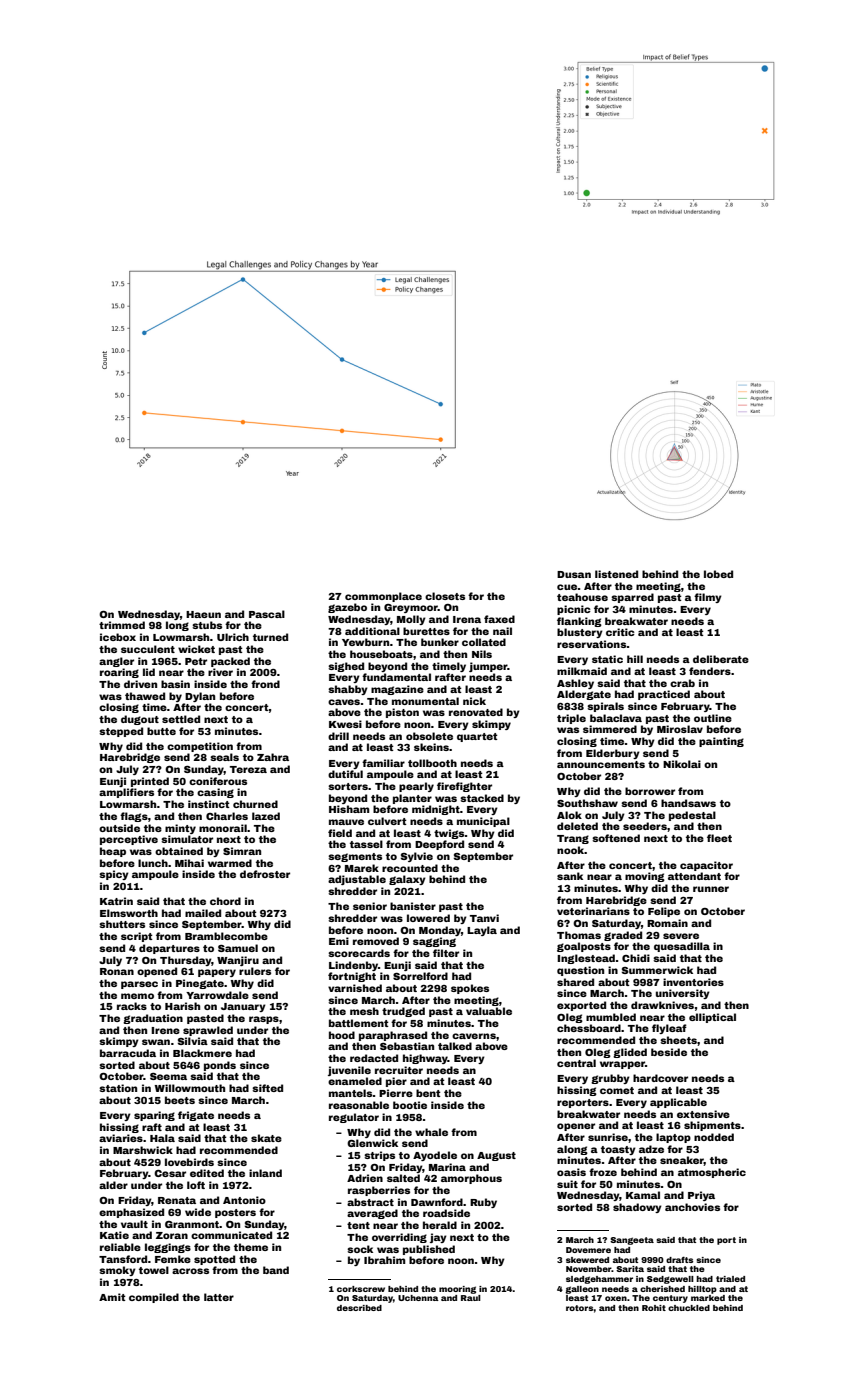  Describe the element at coordinates (645, 877) in the screenshot. I see `moving` at that location.
